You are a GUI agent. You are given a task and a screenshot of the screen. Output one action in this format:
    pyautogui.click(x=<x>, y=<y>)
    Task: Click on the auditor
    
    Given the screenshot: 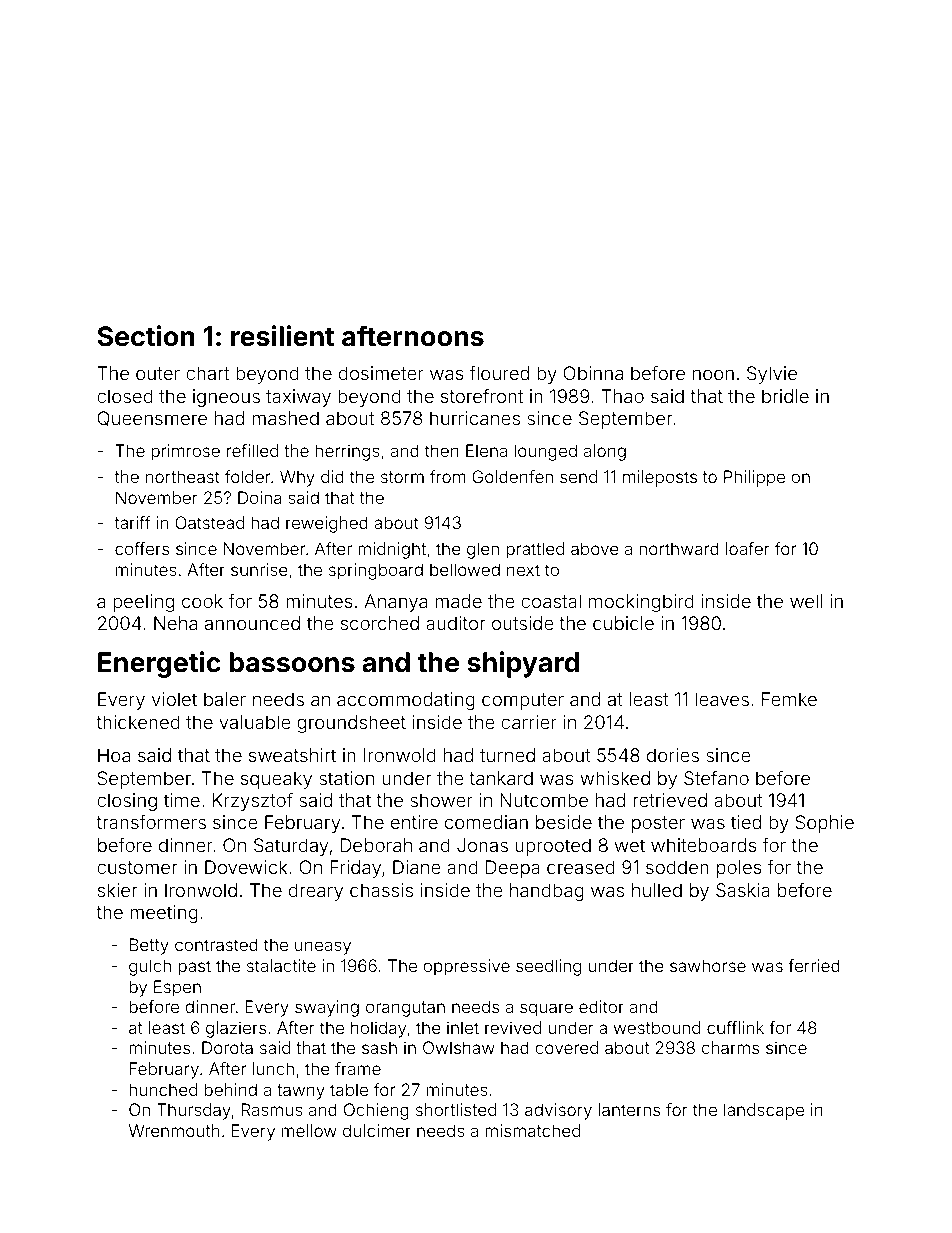 What is the action you would take?
    pyautogui.click(x=455, y=623)
